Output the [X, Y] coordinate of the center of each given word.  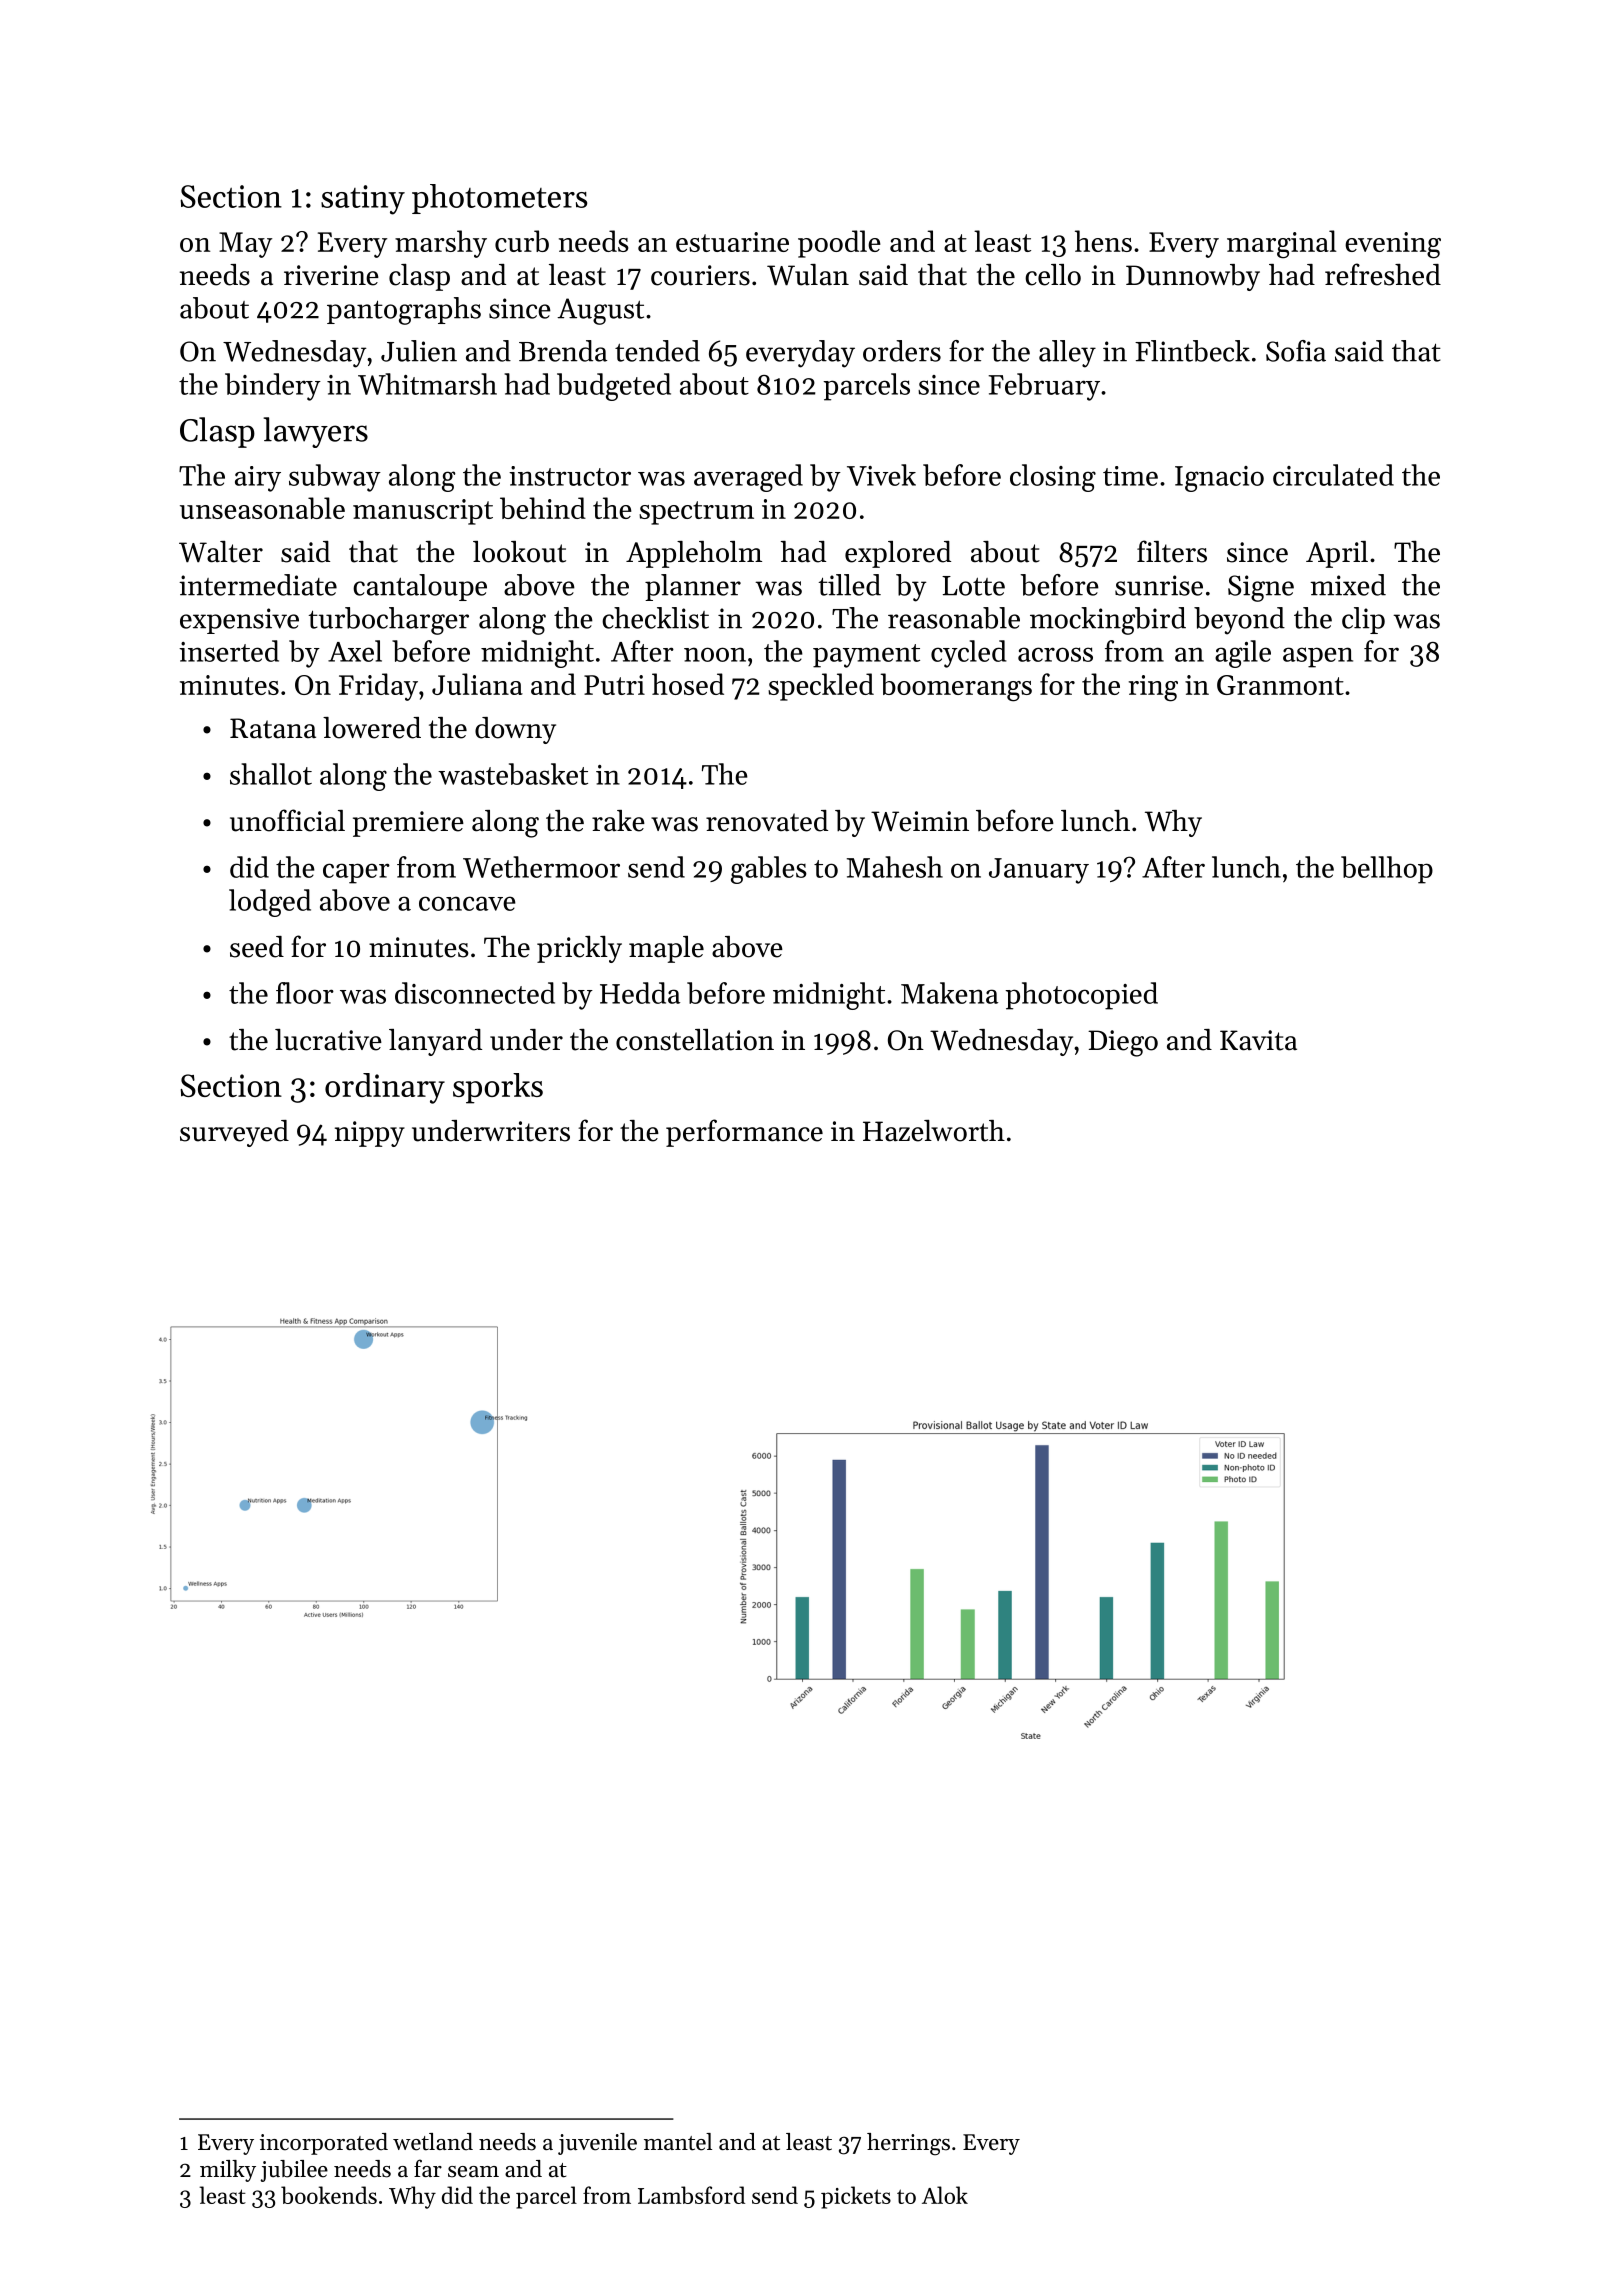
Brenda [563, 351]
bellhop [1387, 870]
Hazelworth [934, 1131]
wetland [433, 2142]
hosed [688, 684]
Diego [1123, 1043]
